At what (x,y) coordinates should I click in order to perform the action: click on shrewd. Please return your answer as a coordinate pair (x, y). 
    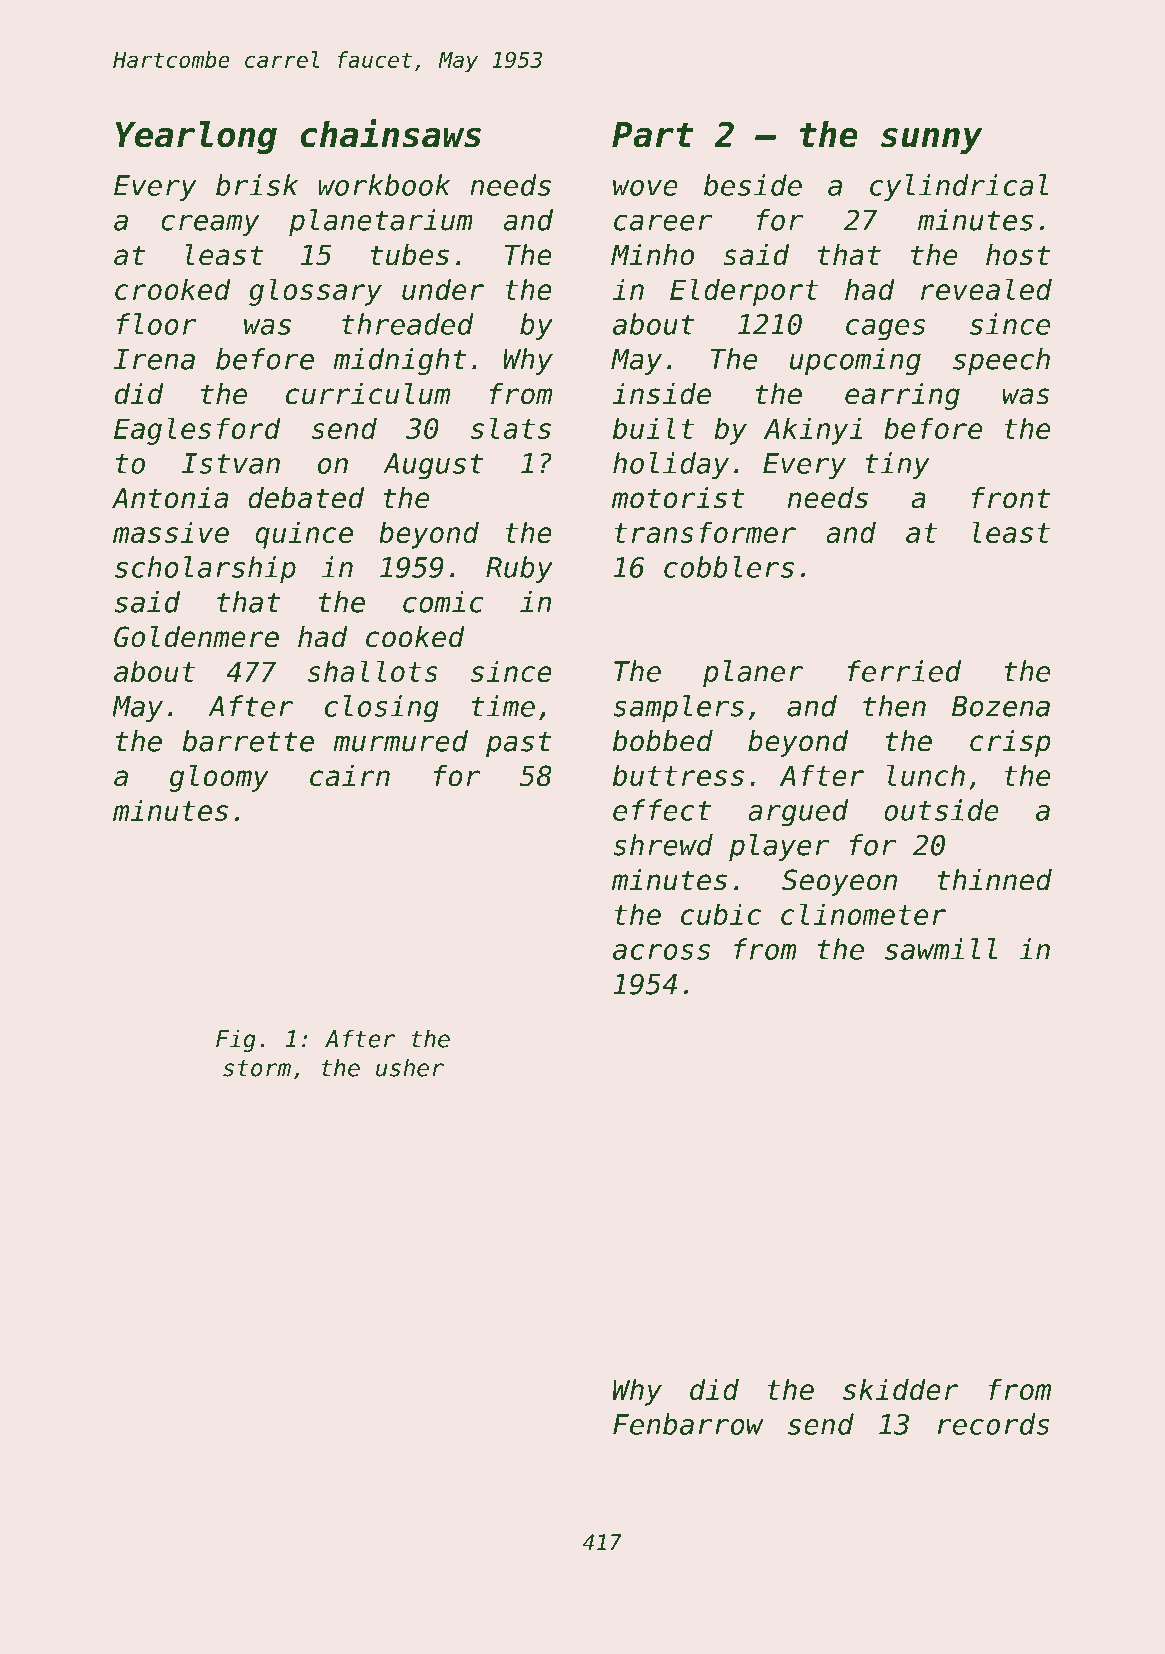
    Looking at the image, I should click on (663, 845).
